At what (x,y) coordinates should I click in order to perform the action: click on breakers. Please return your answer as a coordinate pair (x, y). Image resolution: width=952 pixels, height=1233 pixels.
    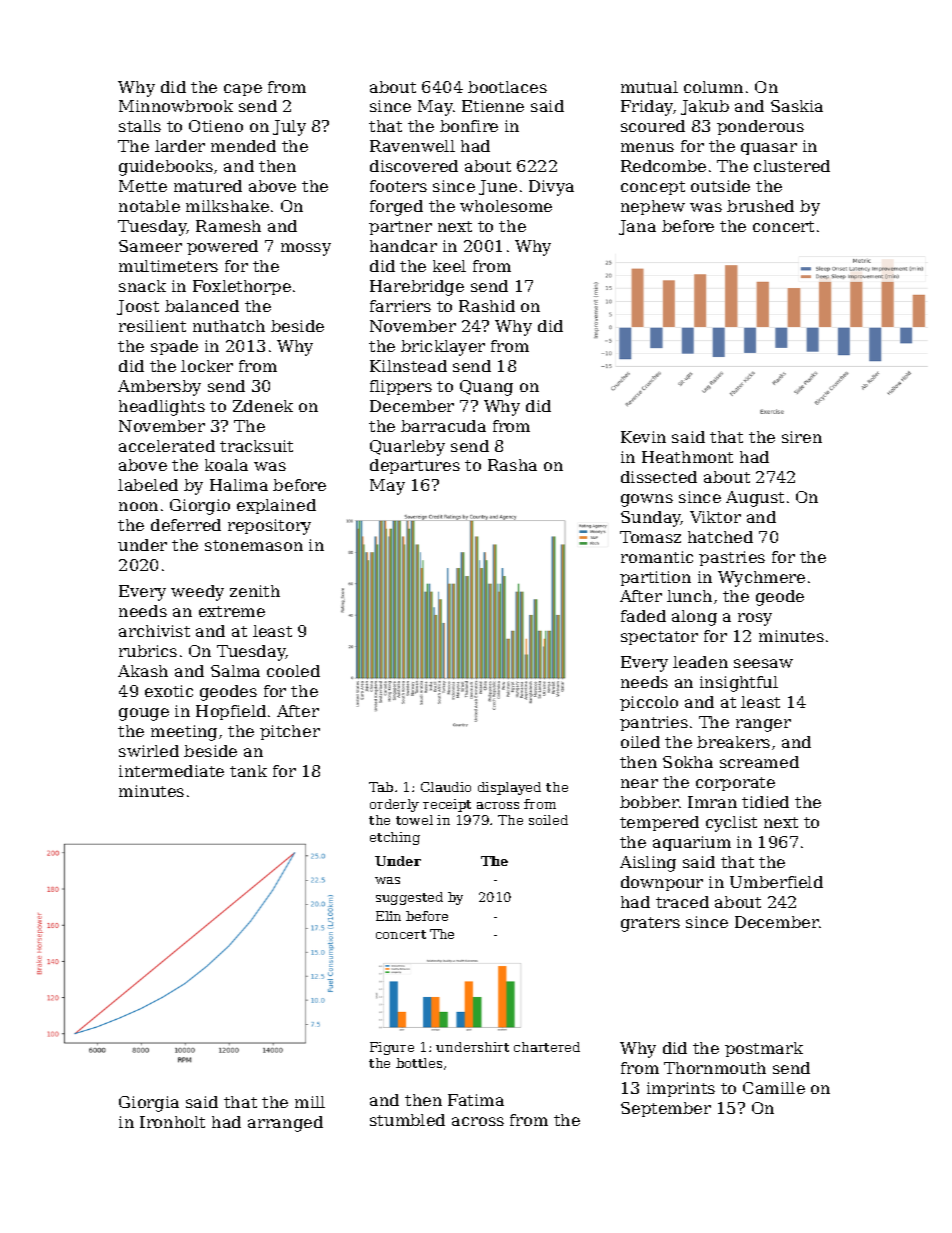
    Looking at the image, I should click on (733, 742).
